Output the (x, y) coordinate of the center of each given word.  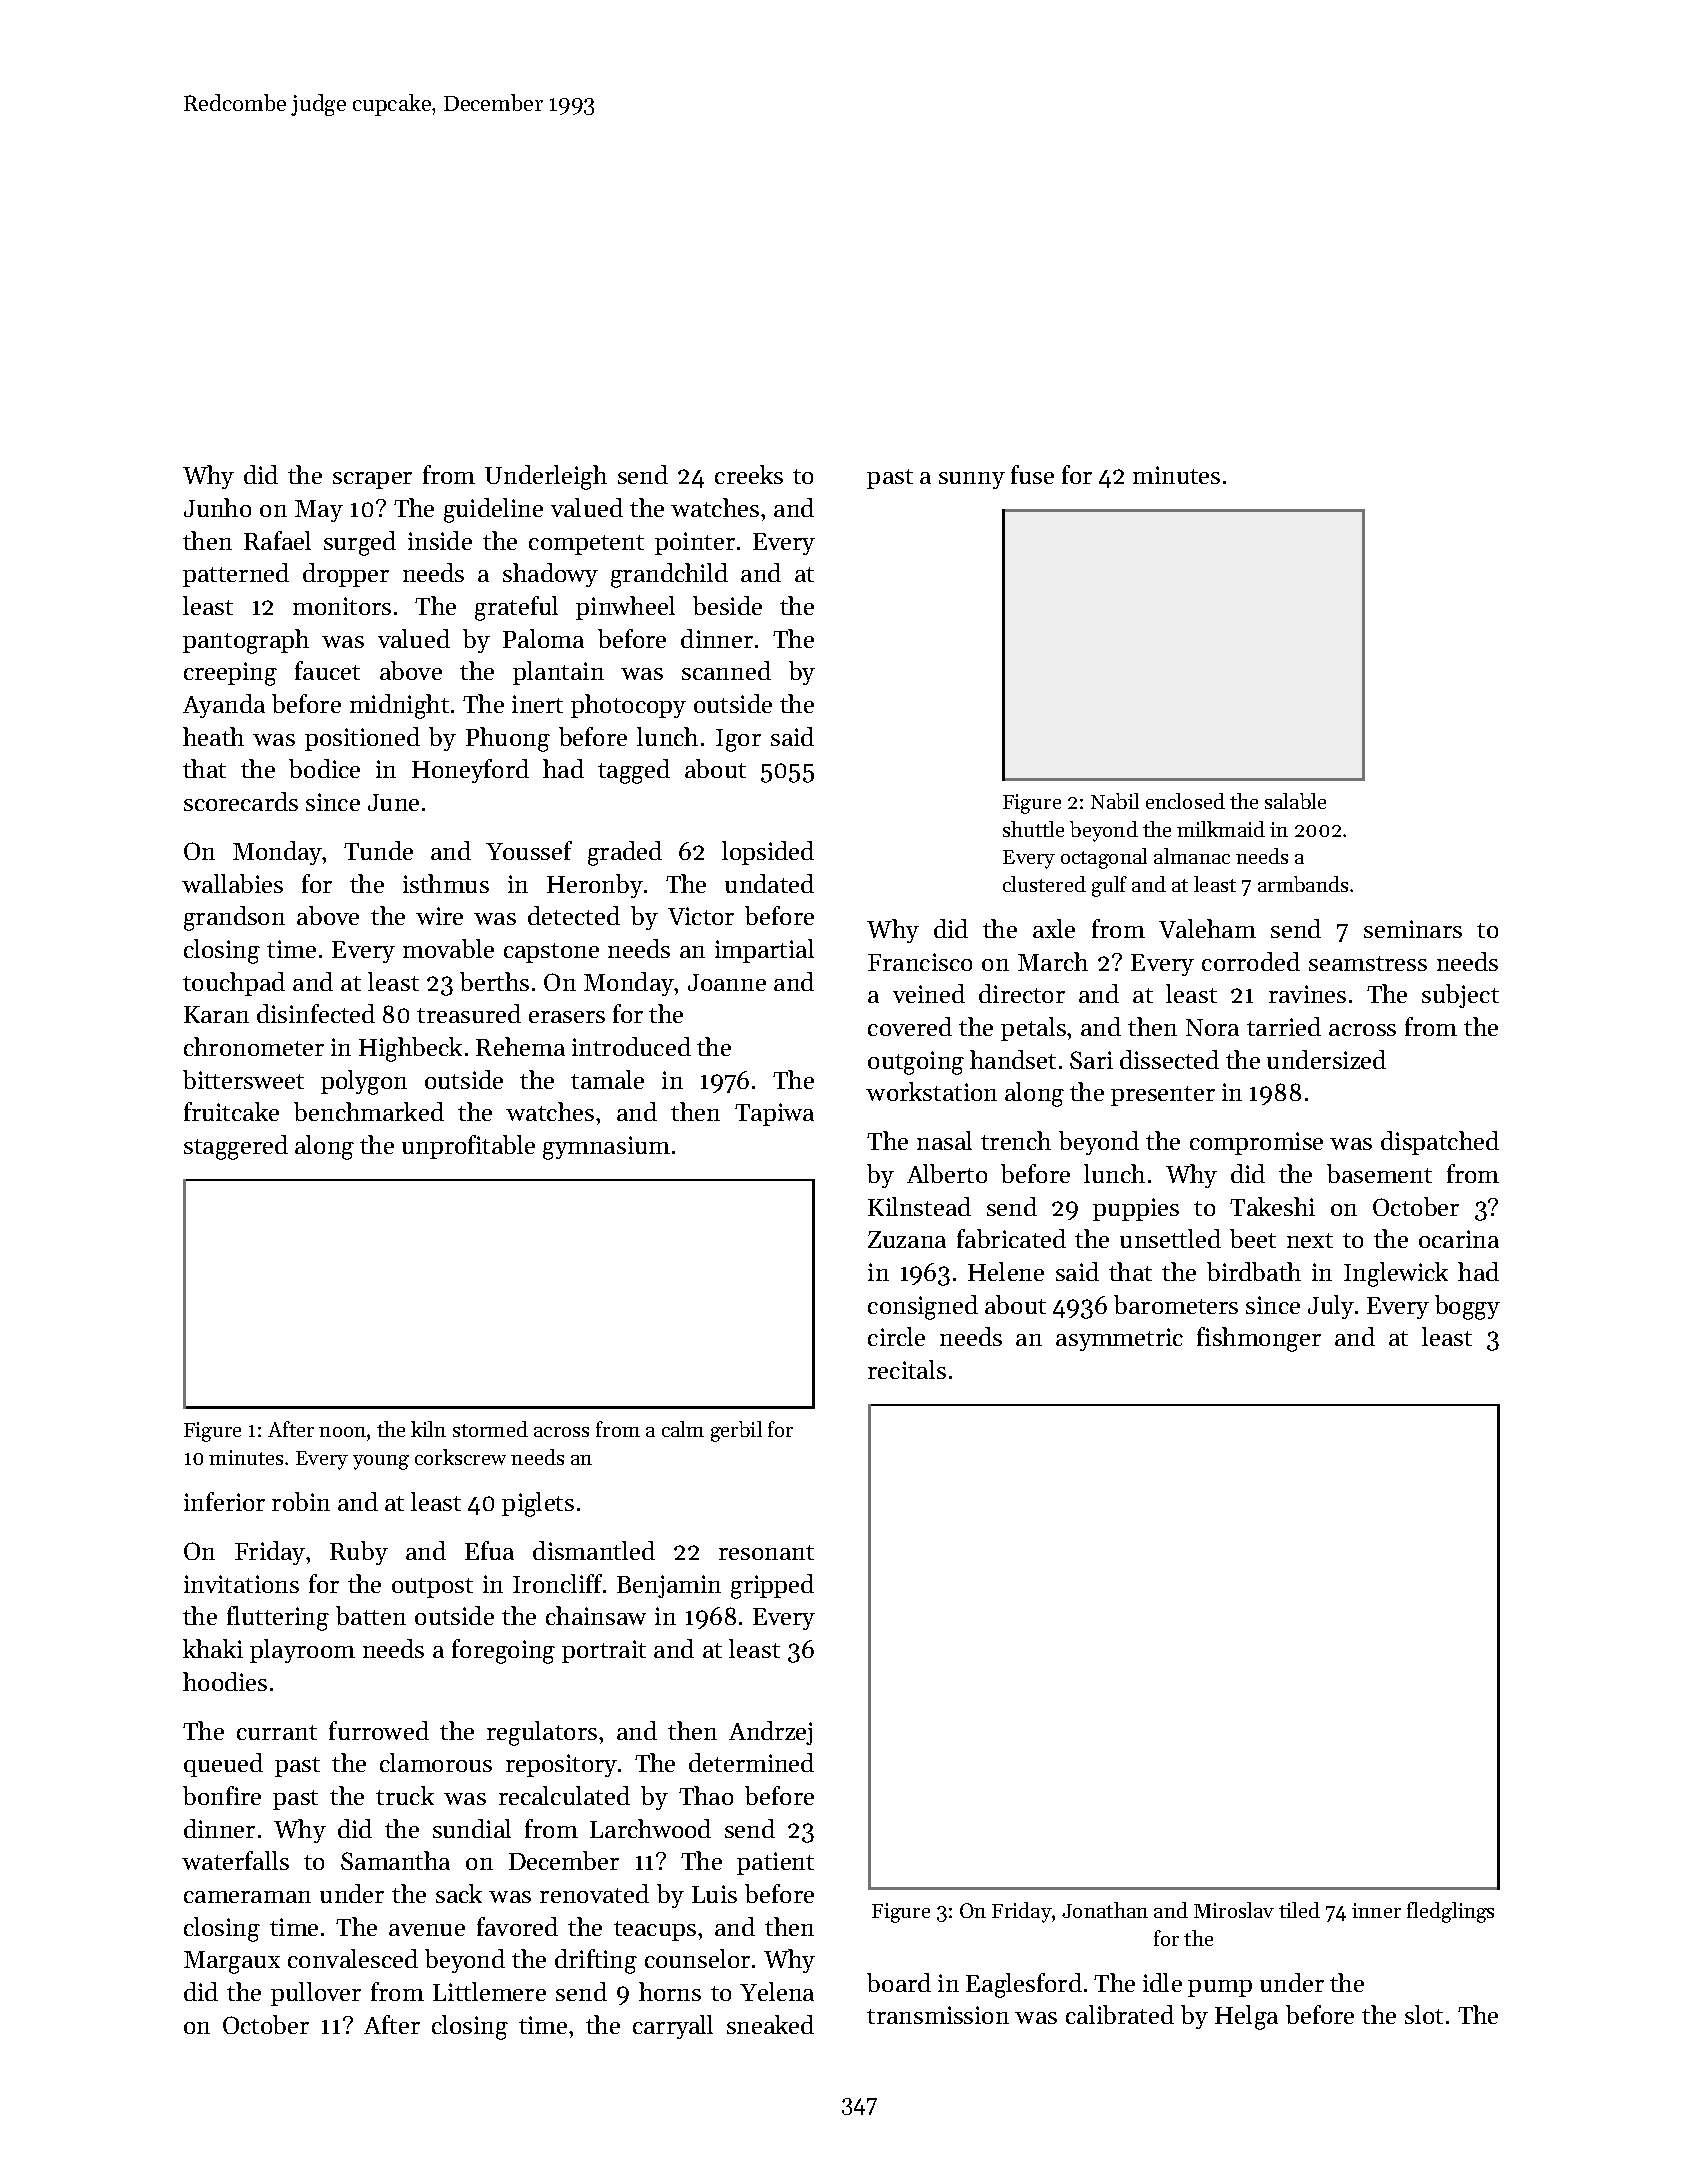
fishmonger (1259, 1339)
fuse (1032, 474)
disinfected (316, 1013)
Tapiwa (774, 1114)
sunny (972, 480)
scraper (372, 480)
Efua (489, 1550)
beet (1253, 1238)
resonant (766, 1552)
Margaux (232, 1962)
